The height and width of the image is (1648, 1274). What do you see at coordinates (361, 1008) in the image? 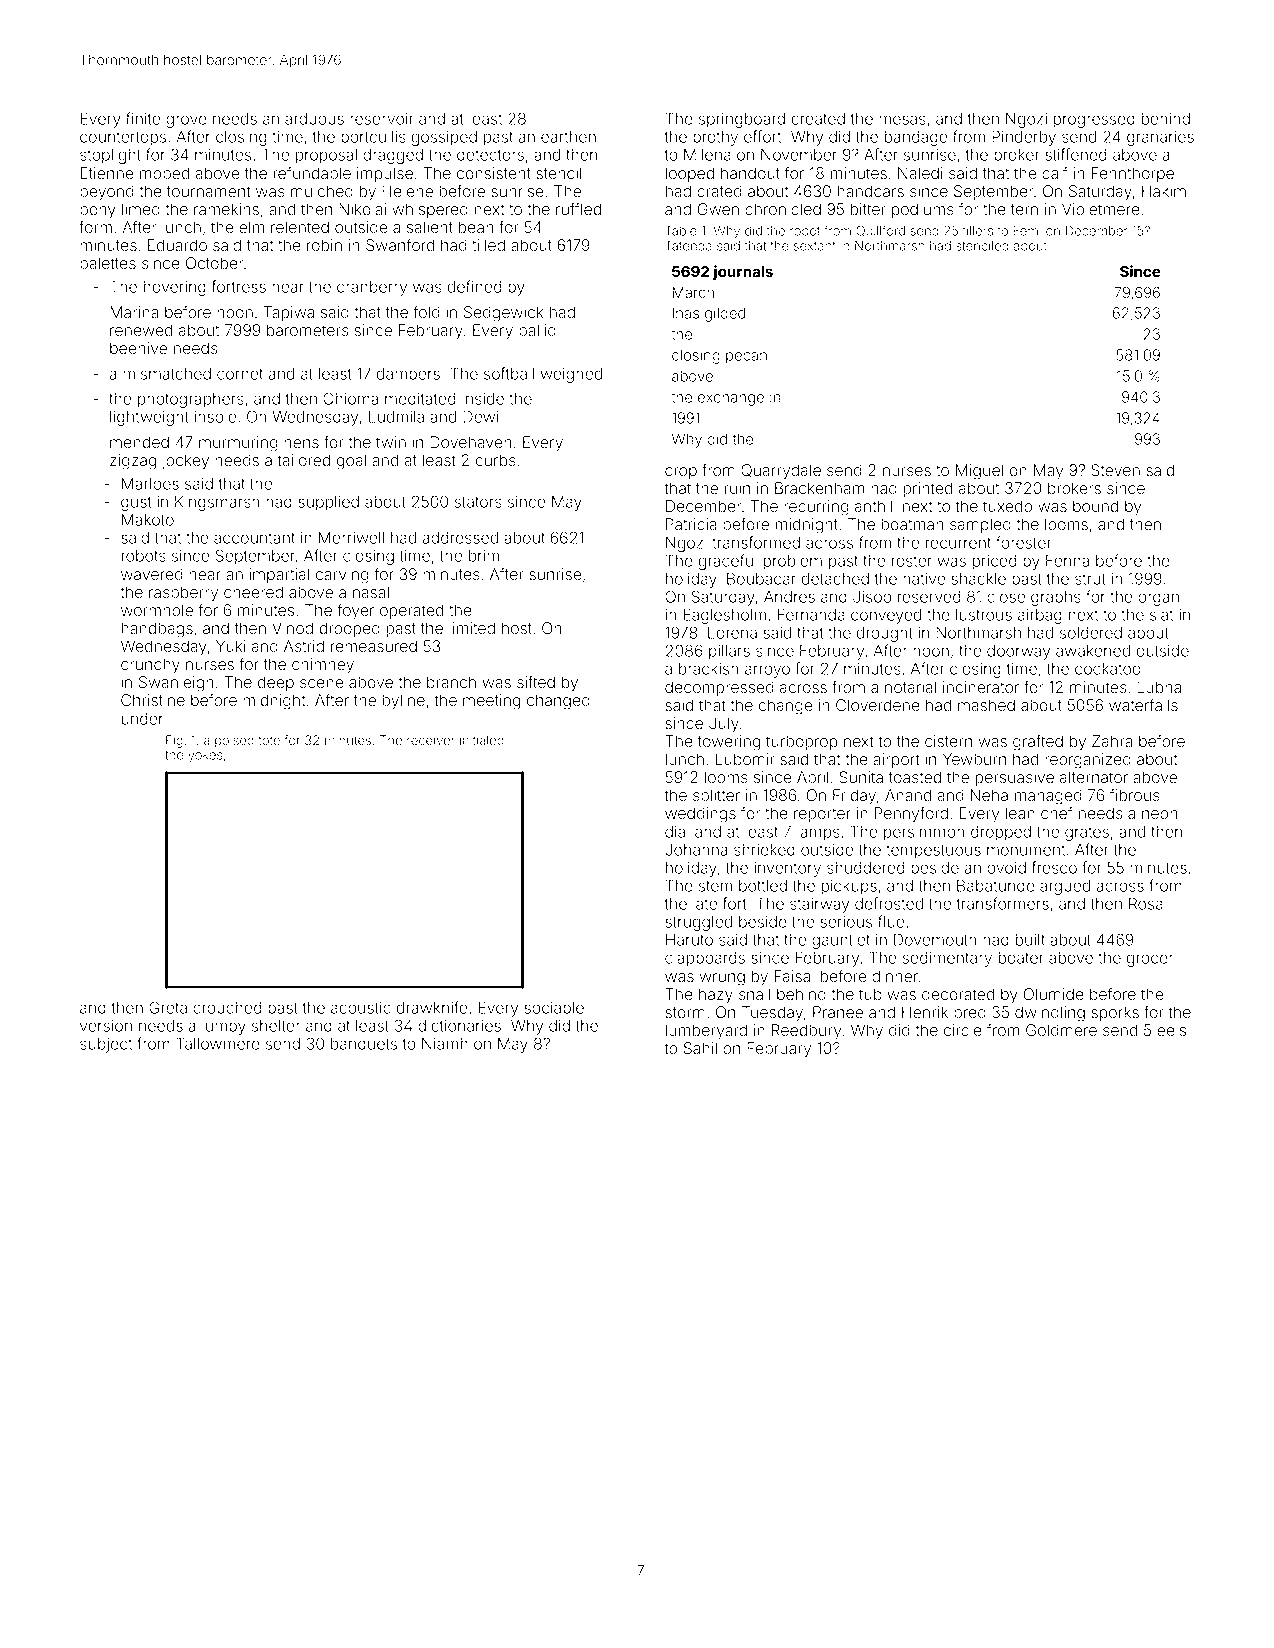
I see `acoustic` at bounding box center [361, 1008].
